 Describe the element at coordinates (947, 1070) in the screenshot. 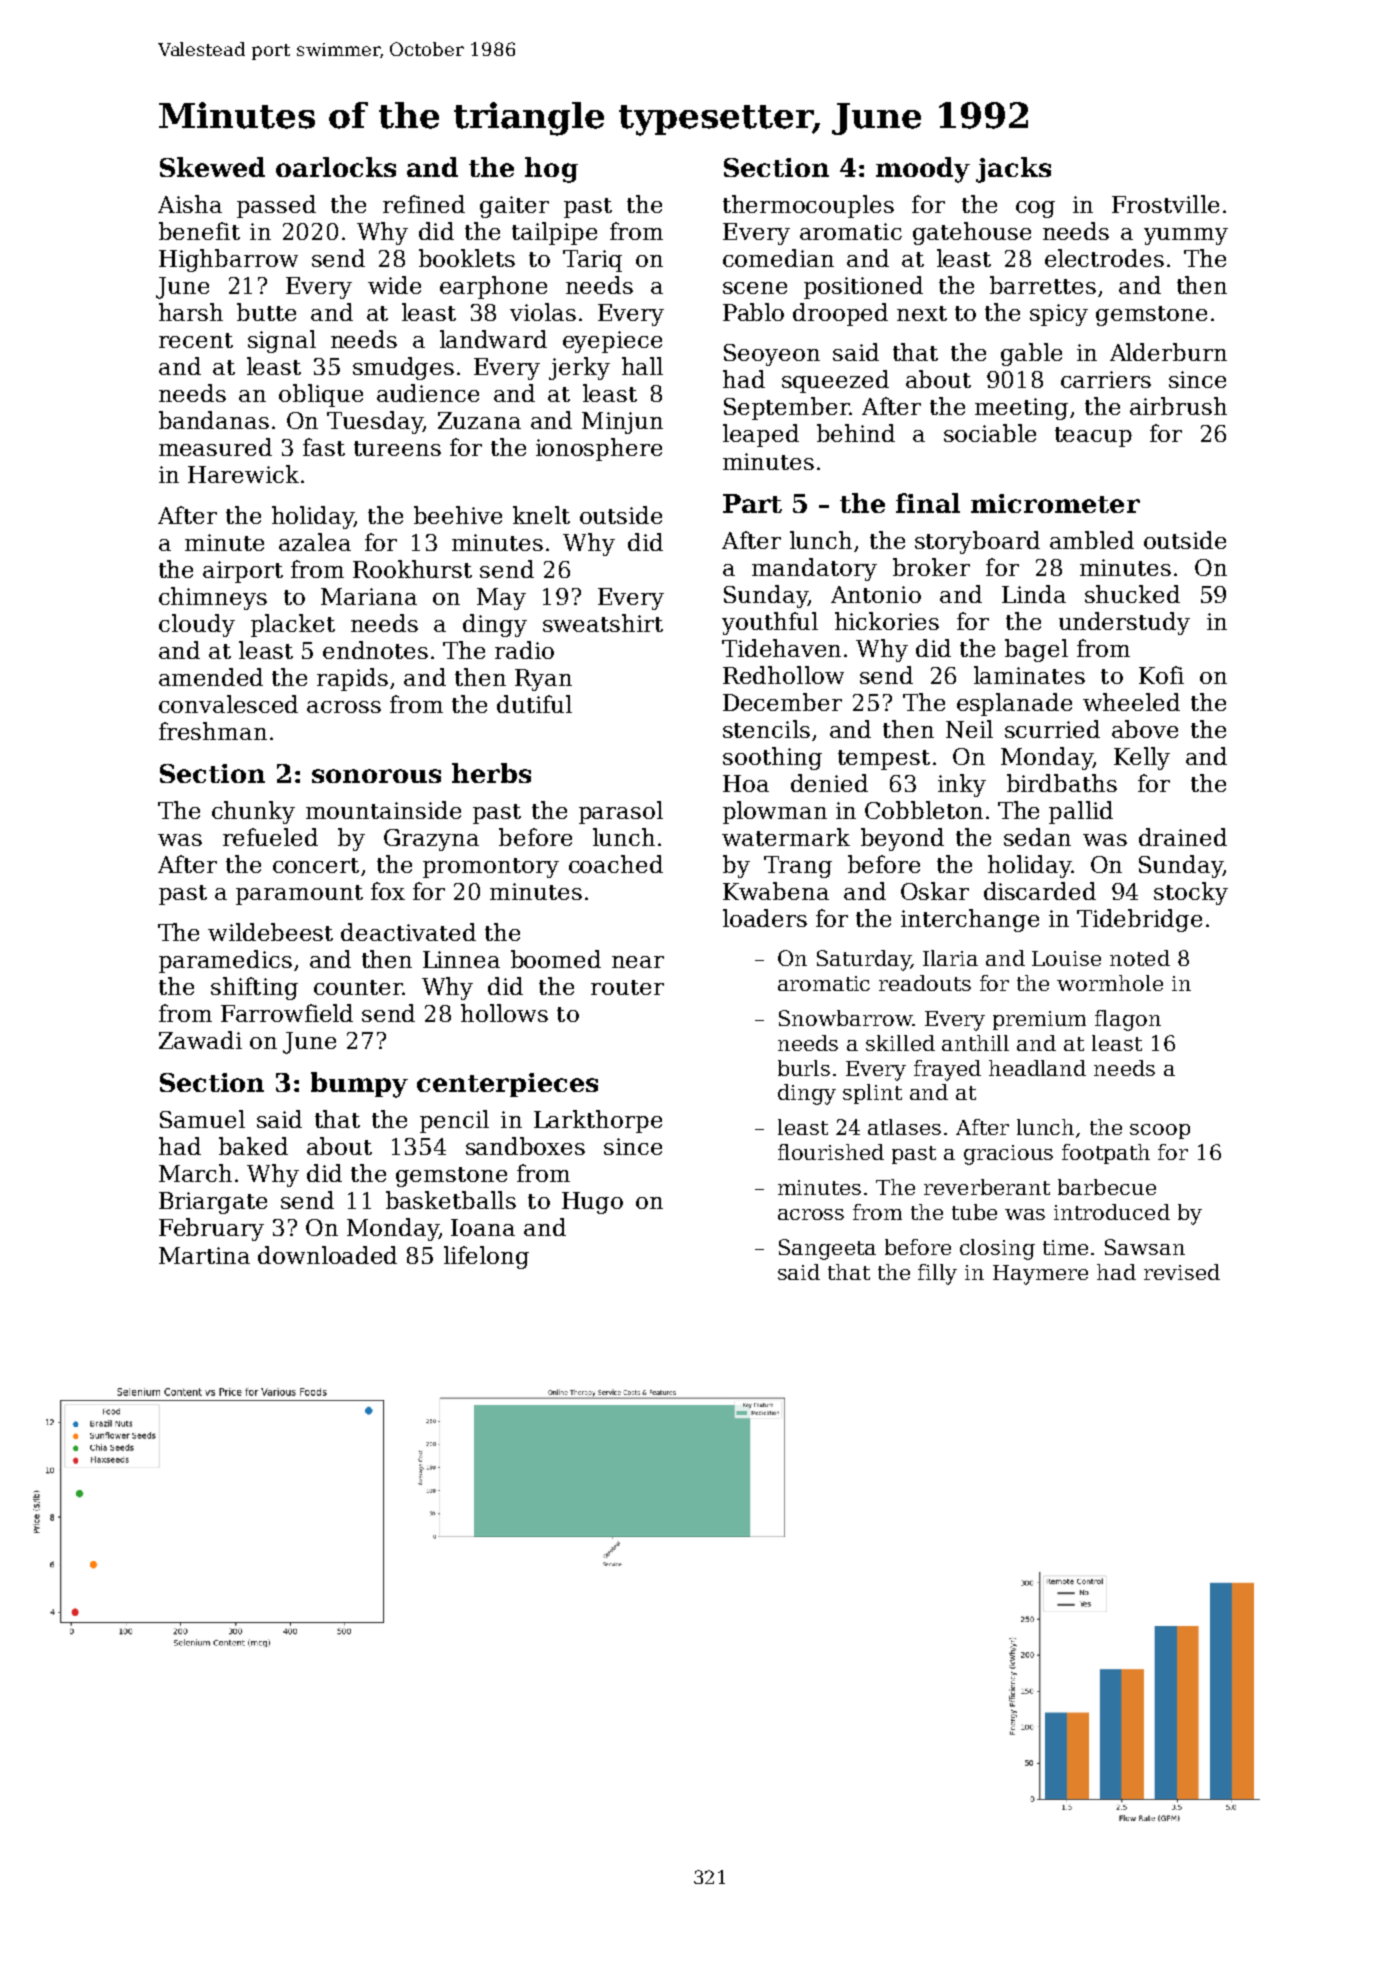

I see `frayed` at that location.
